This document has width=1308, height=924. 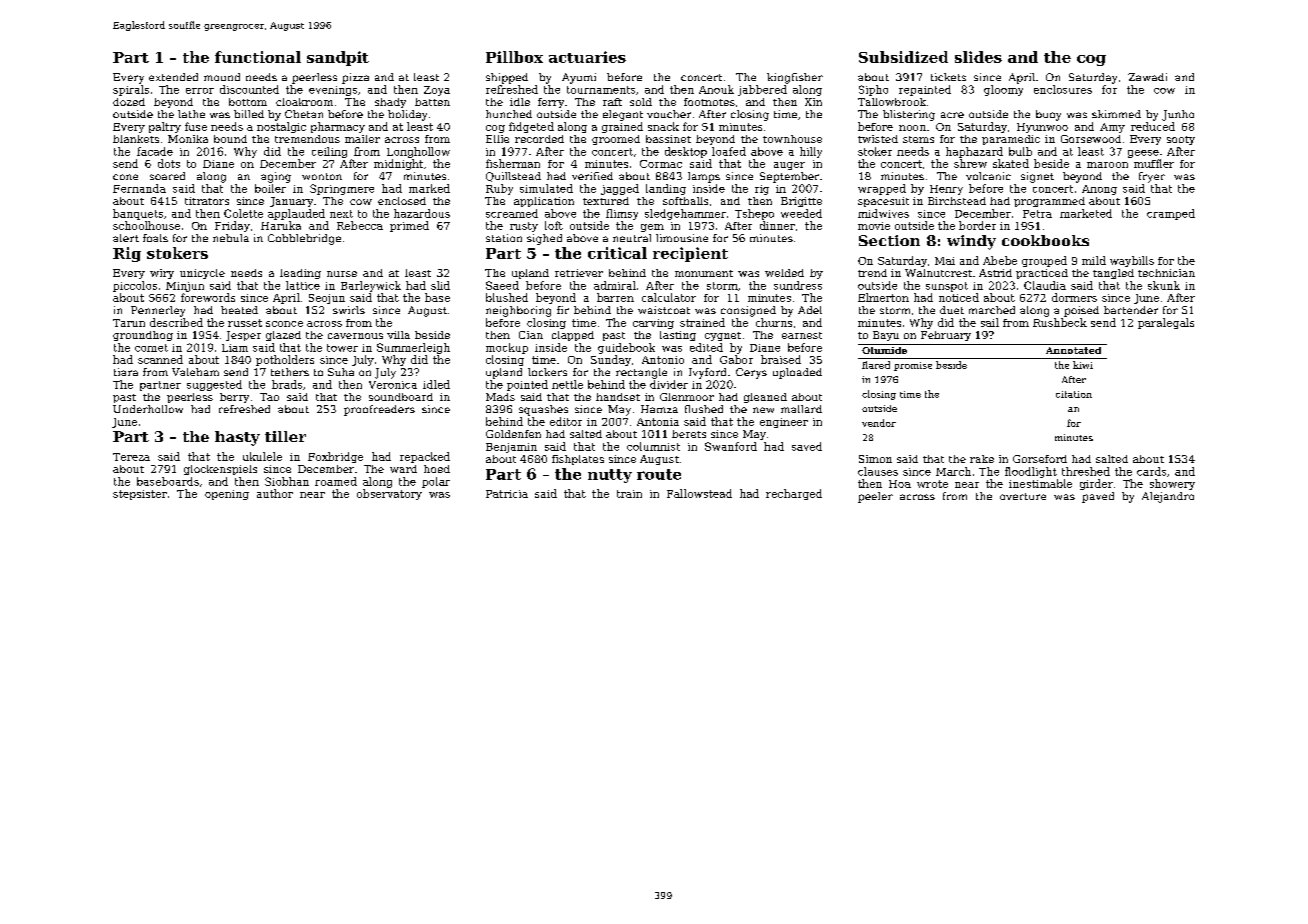 I want to click on spirals, so click(x=131, y=90).
